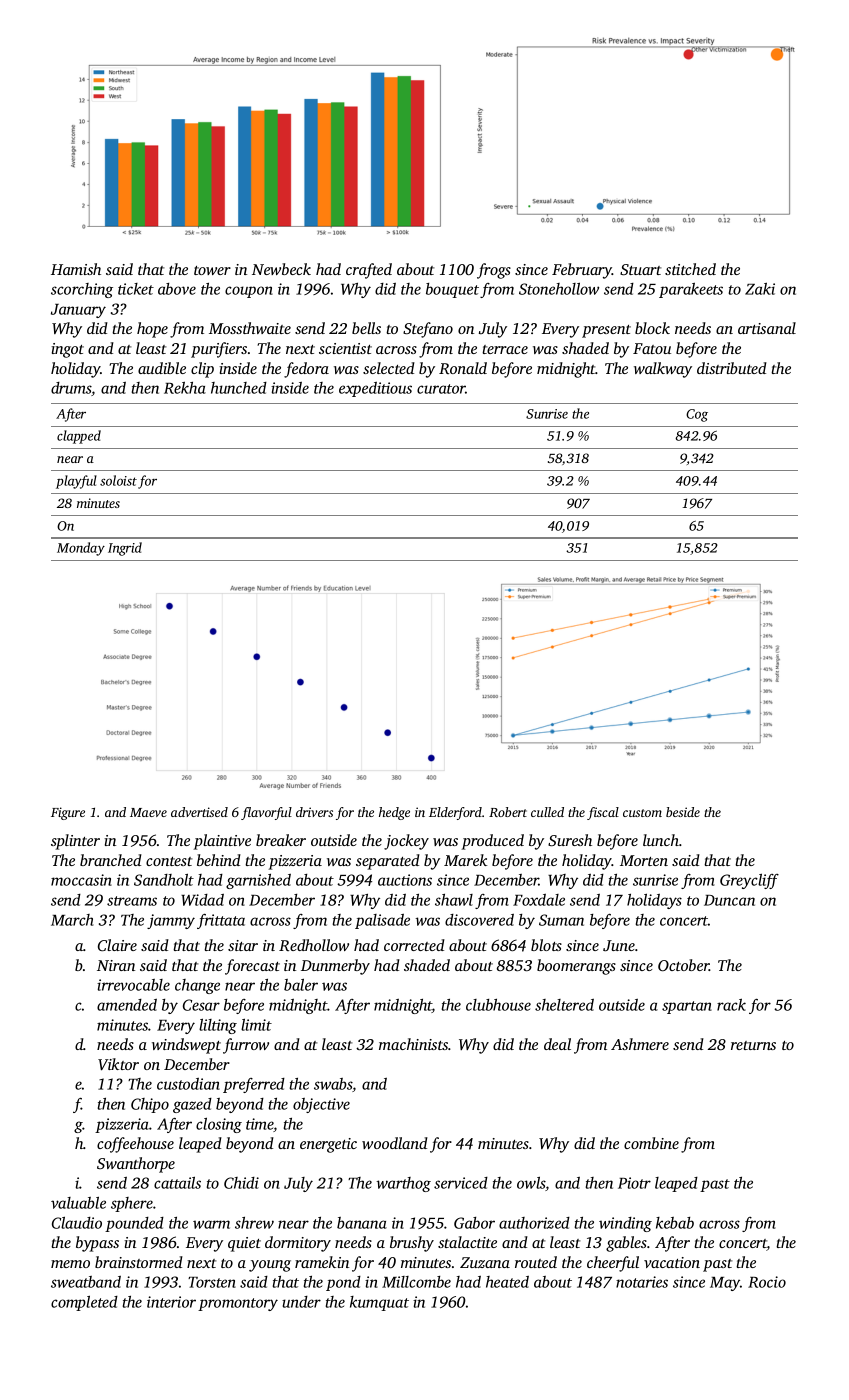 This screenshot has width=849, height=1400. What do you see at coordinates (505, 349) in the screenshot?
I see `terrace` at bounding box center [505, 349].
